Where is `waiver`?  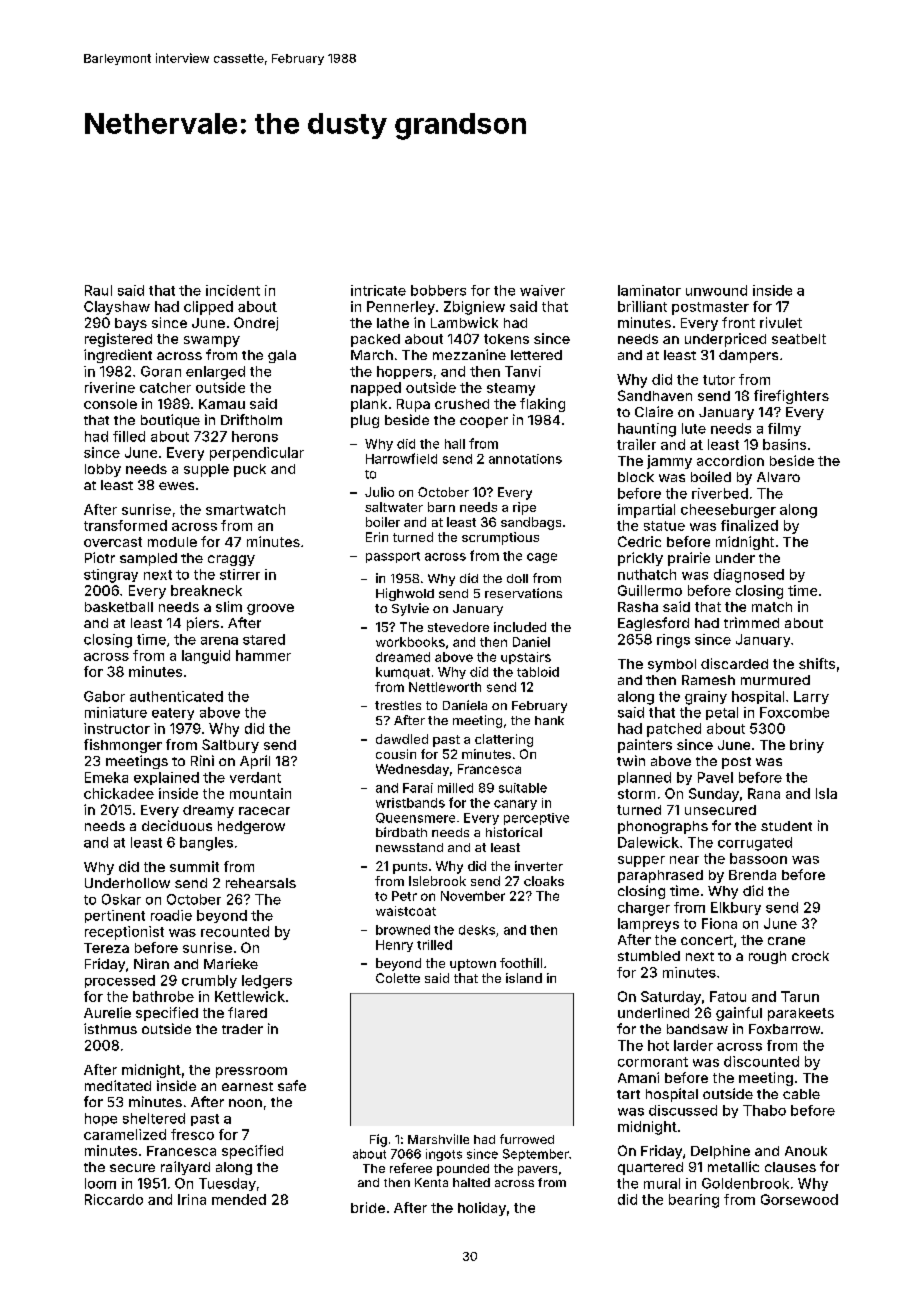 waiver is located at coordinates (542, 290).
